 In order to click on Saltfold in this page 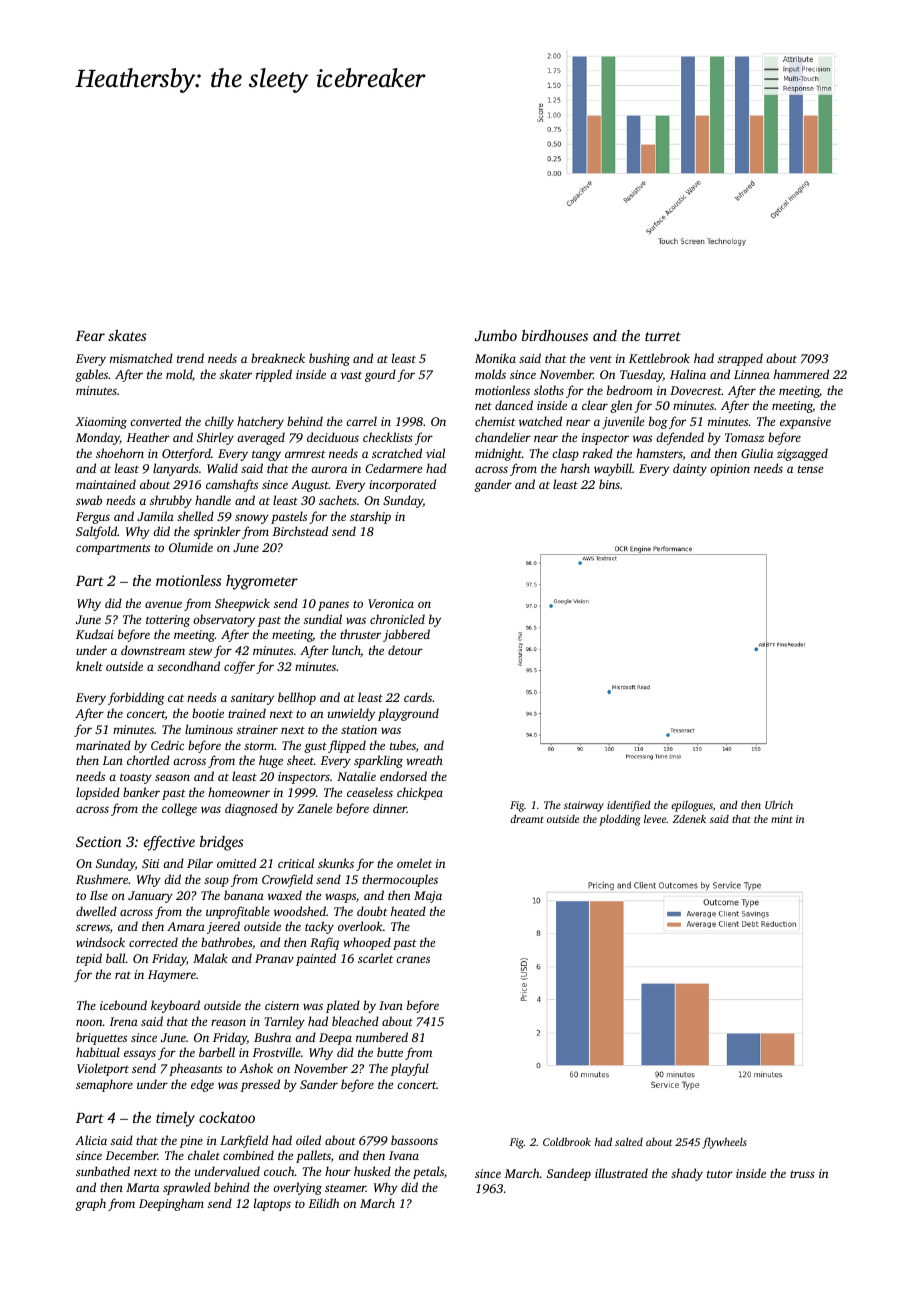, I will do `click(97, 532)`.
